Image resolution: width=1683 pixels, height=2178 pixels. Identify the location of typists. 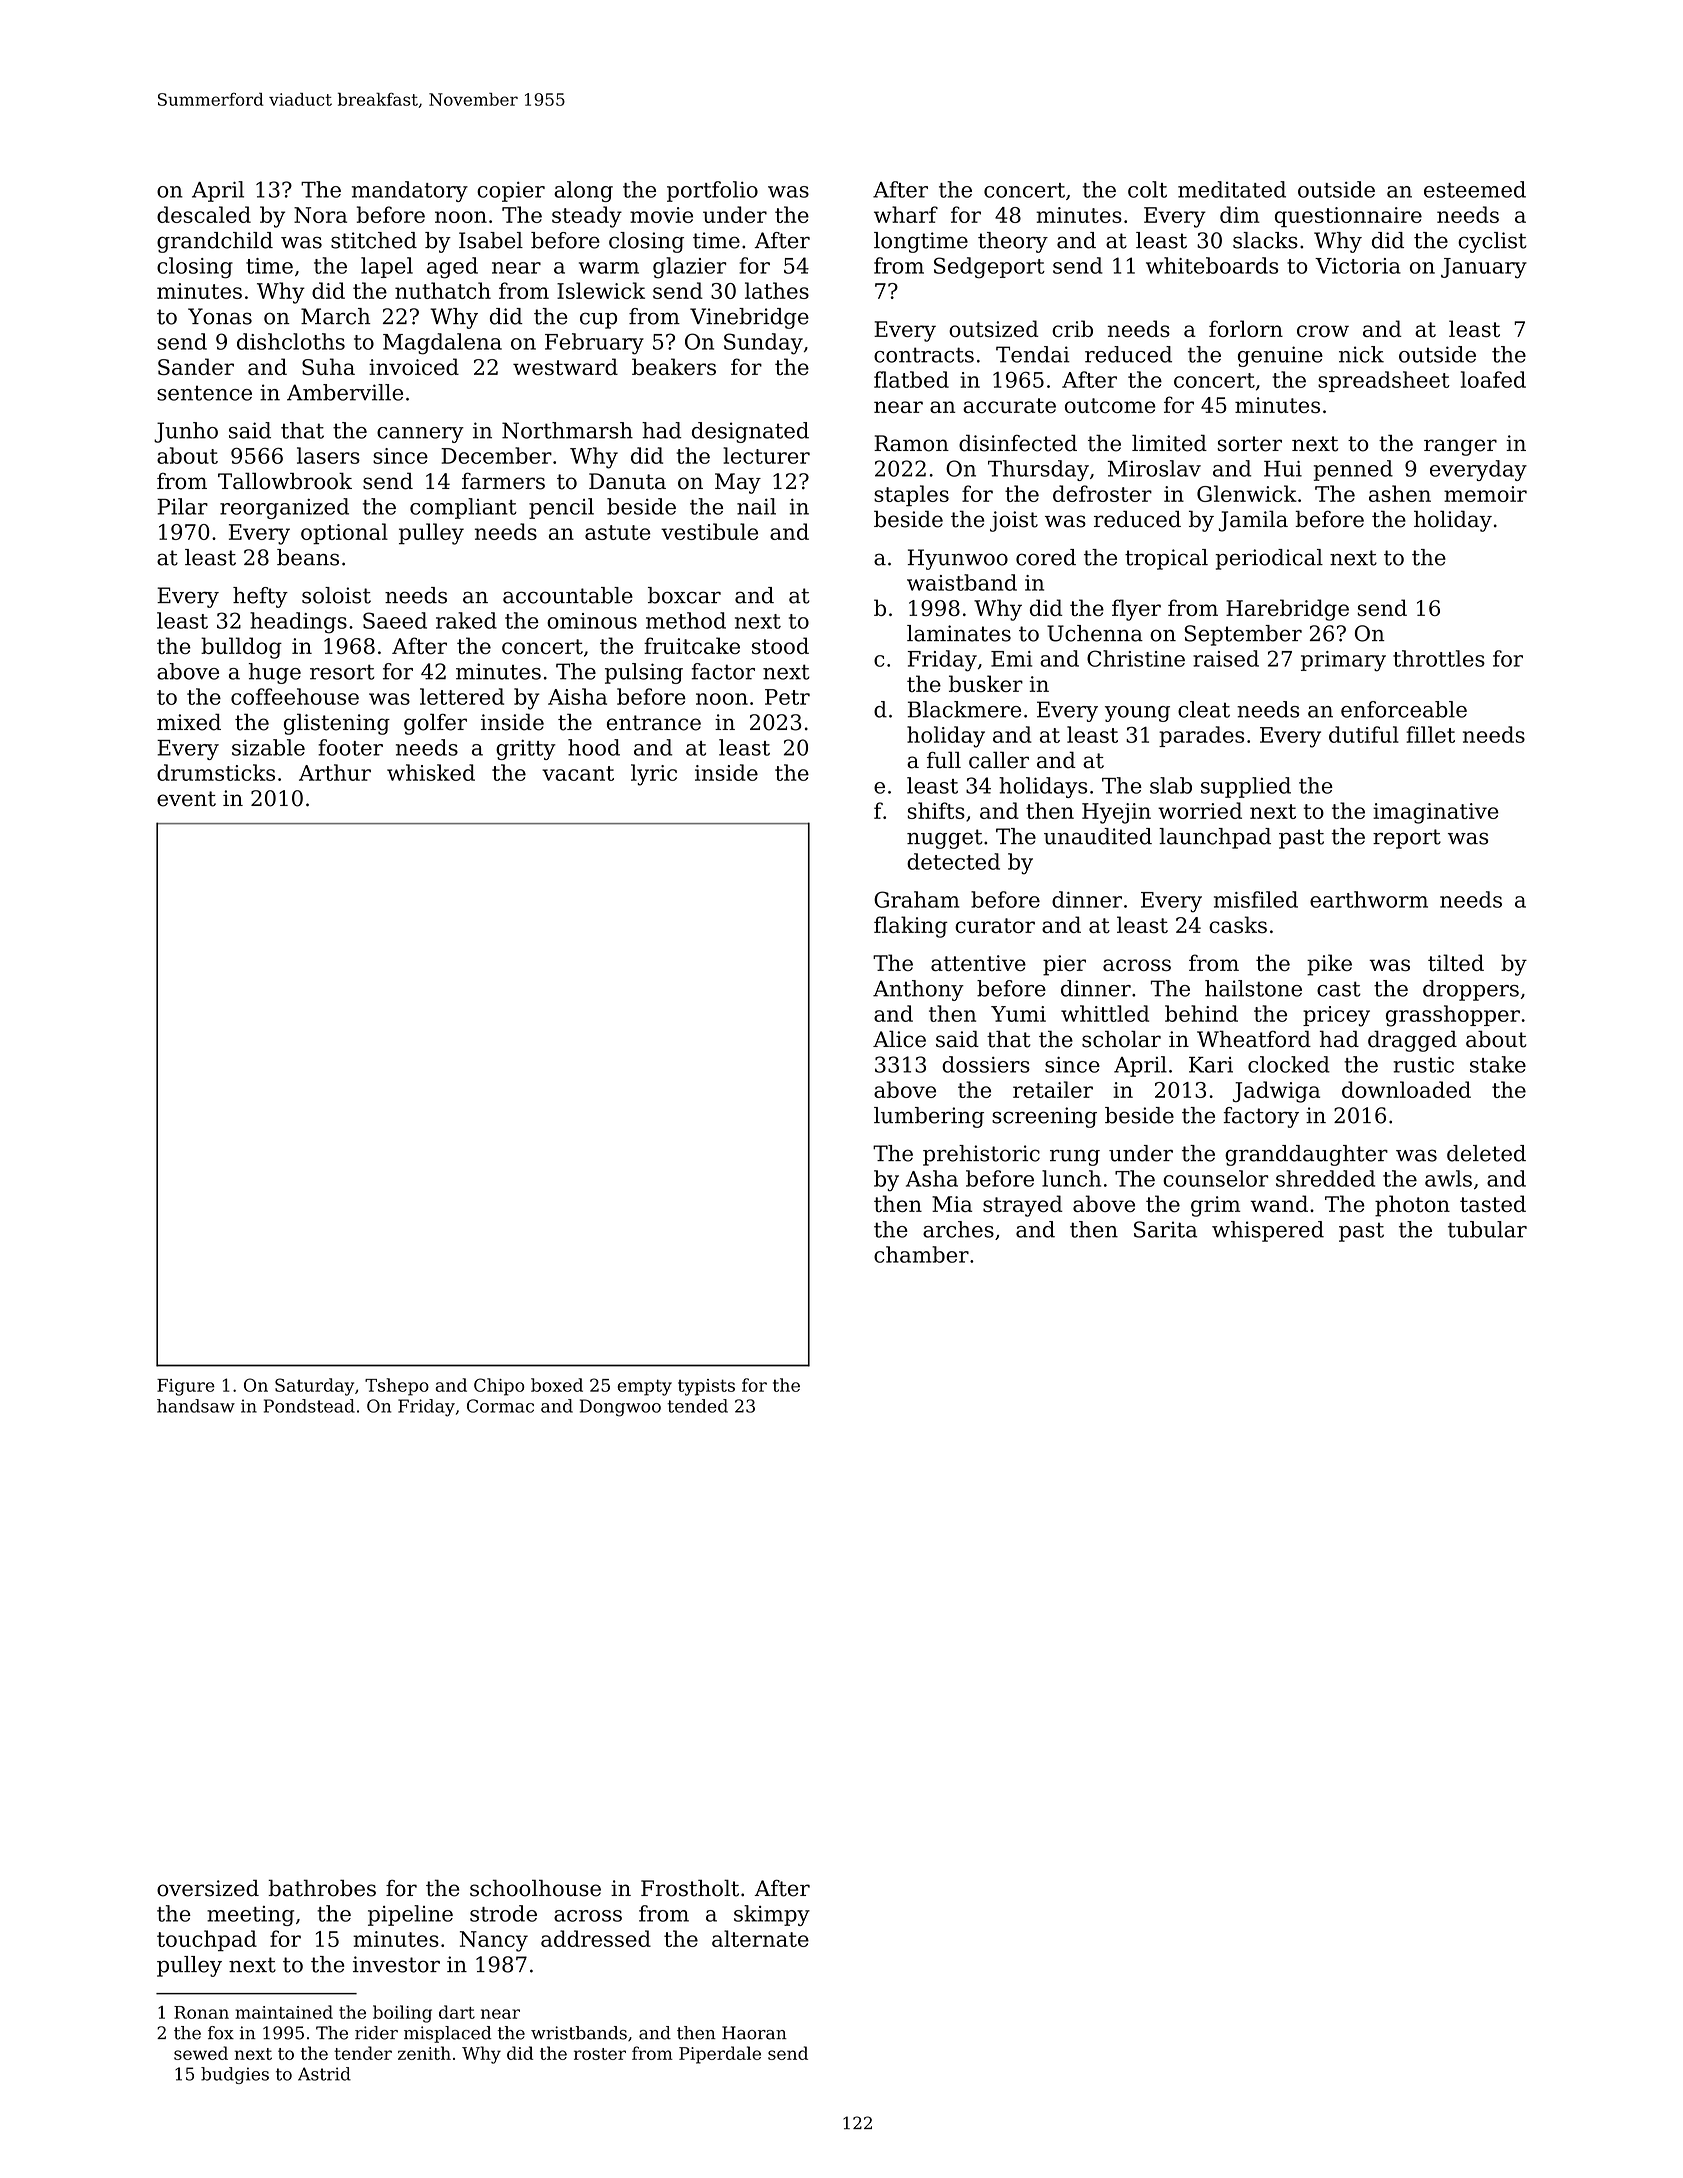
(706, 1387).
